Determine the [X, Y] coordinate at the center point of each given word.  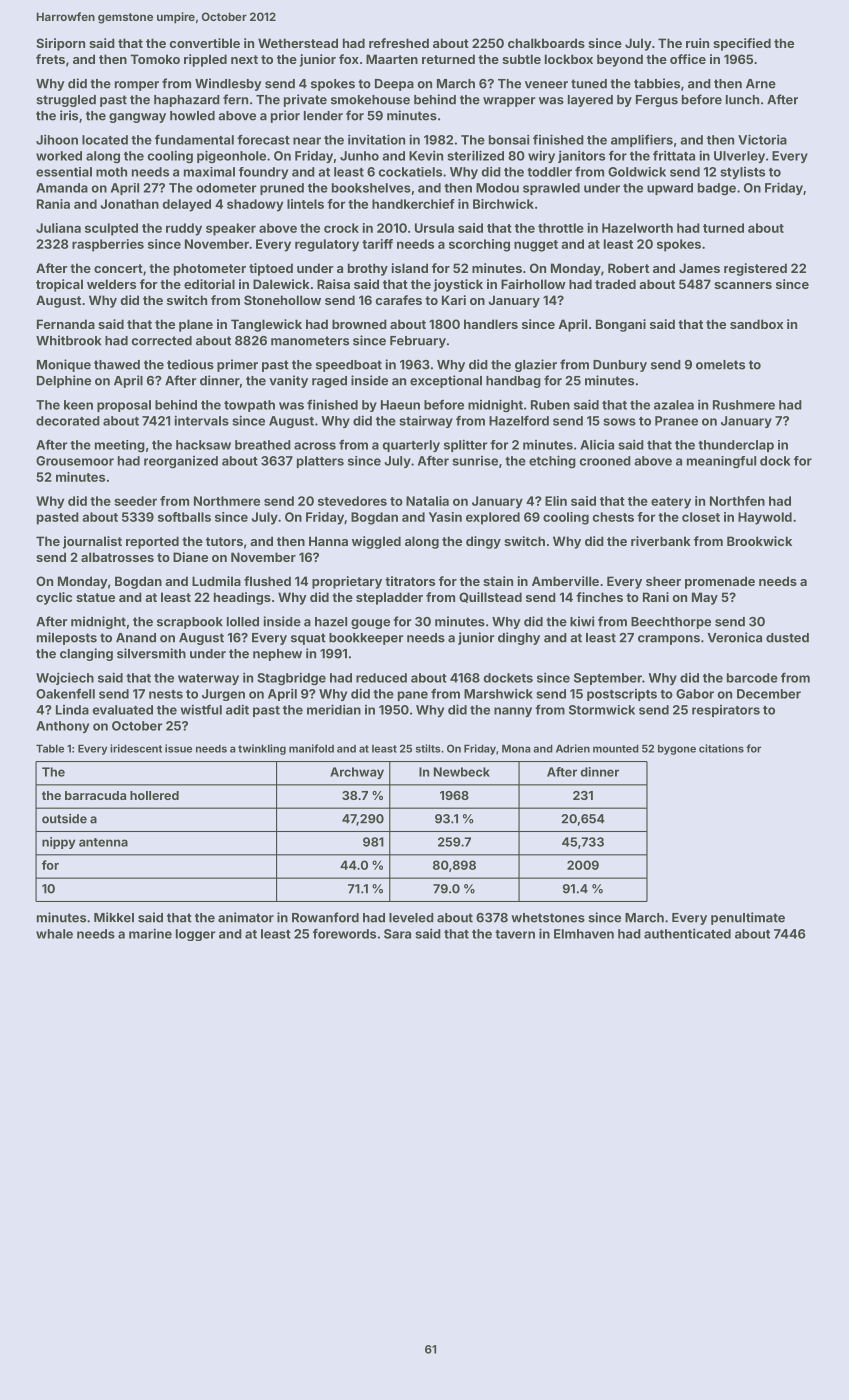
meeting [120, 446]
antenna [103, 842]
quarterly [411, 446]
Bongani [621, 325]
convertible [205, 43]
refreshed [399, 43]
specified [742, 44]
